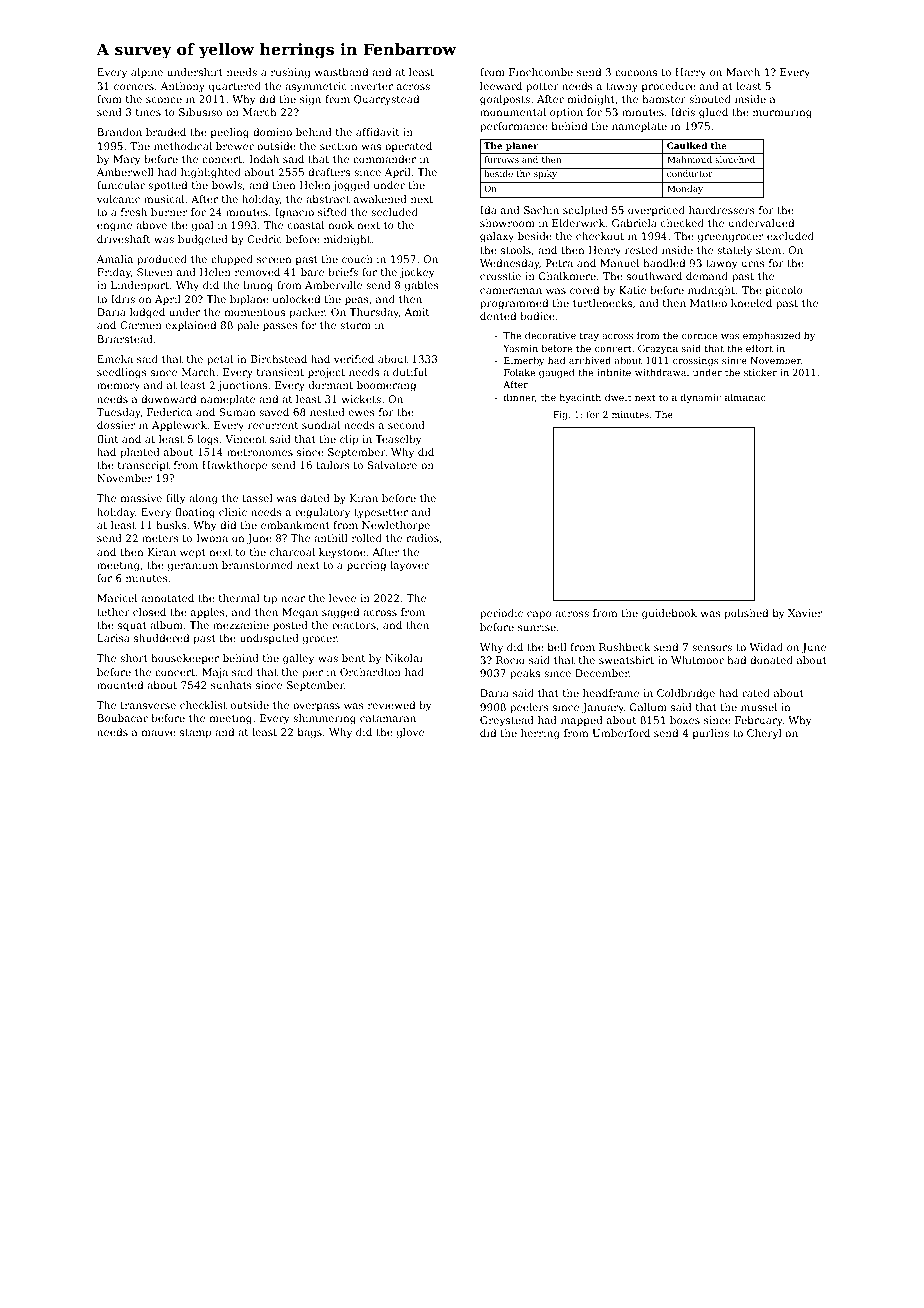 Image resolution: width=924 pixels, height=1308 pixels. Describe the element at coordinates (784, 291) in the screenshot. I see `piccolo` at that location.
